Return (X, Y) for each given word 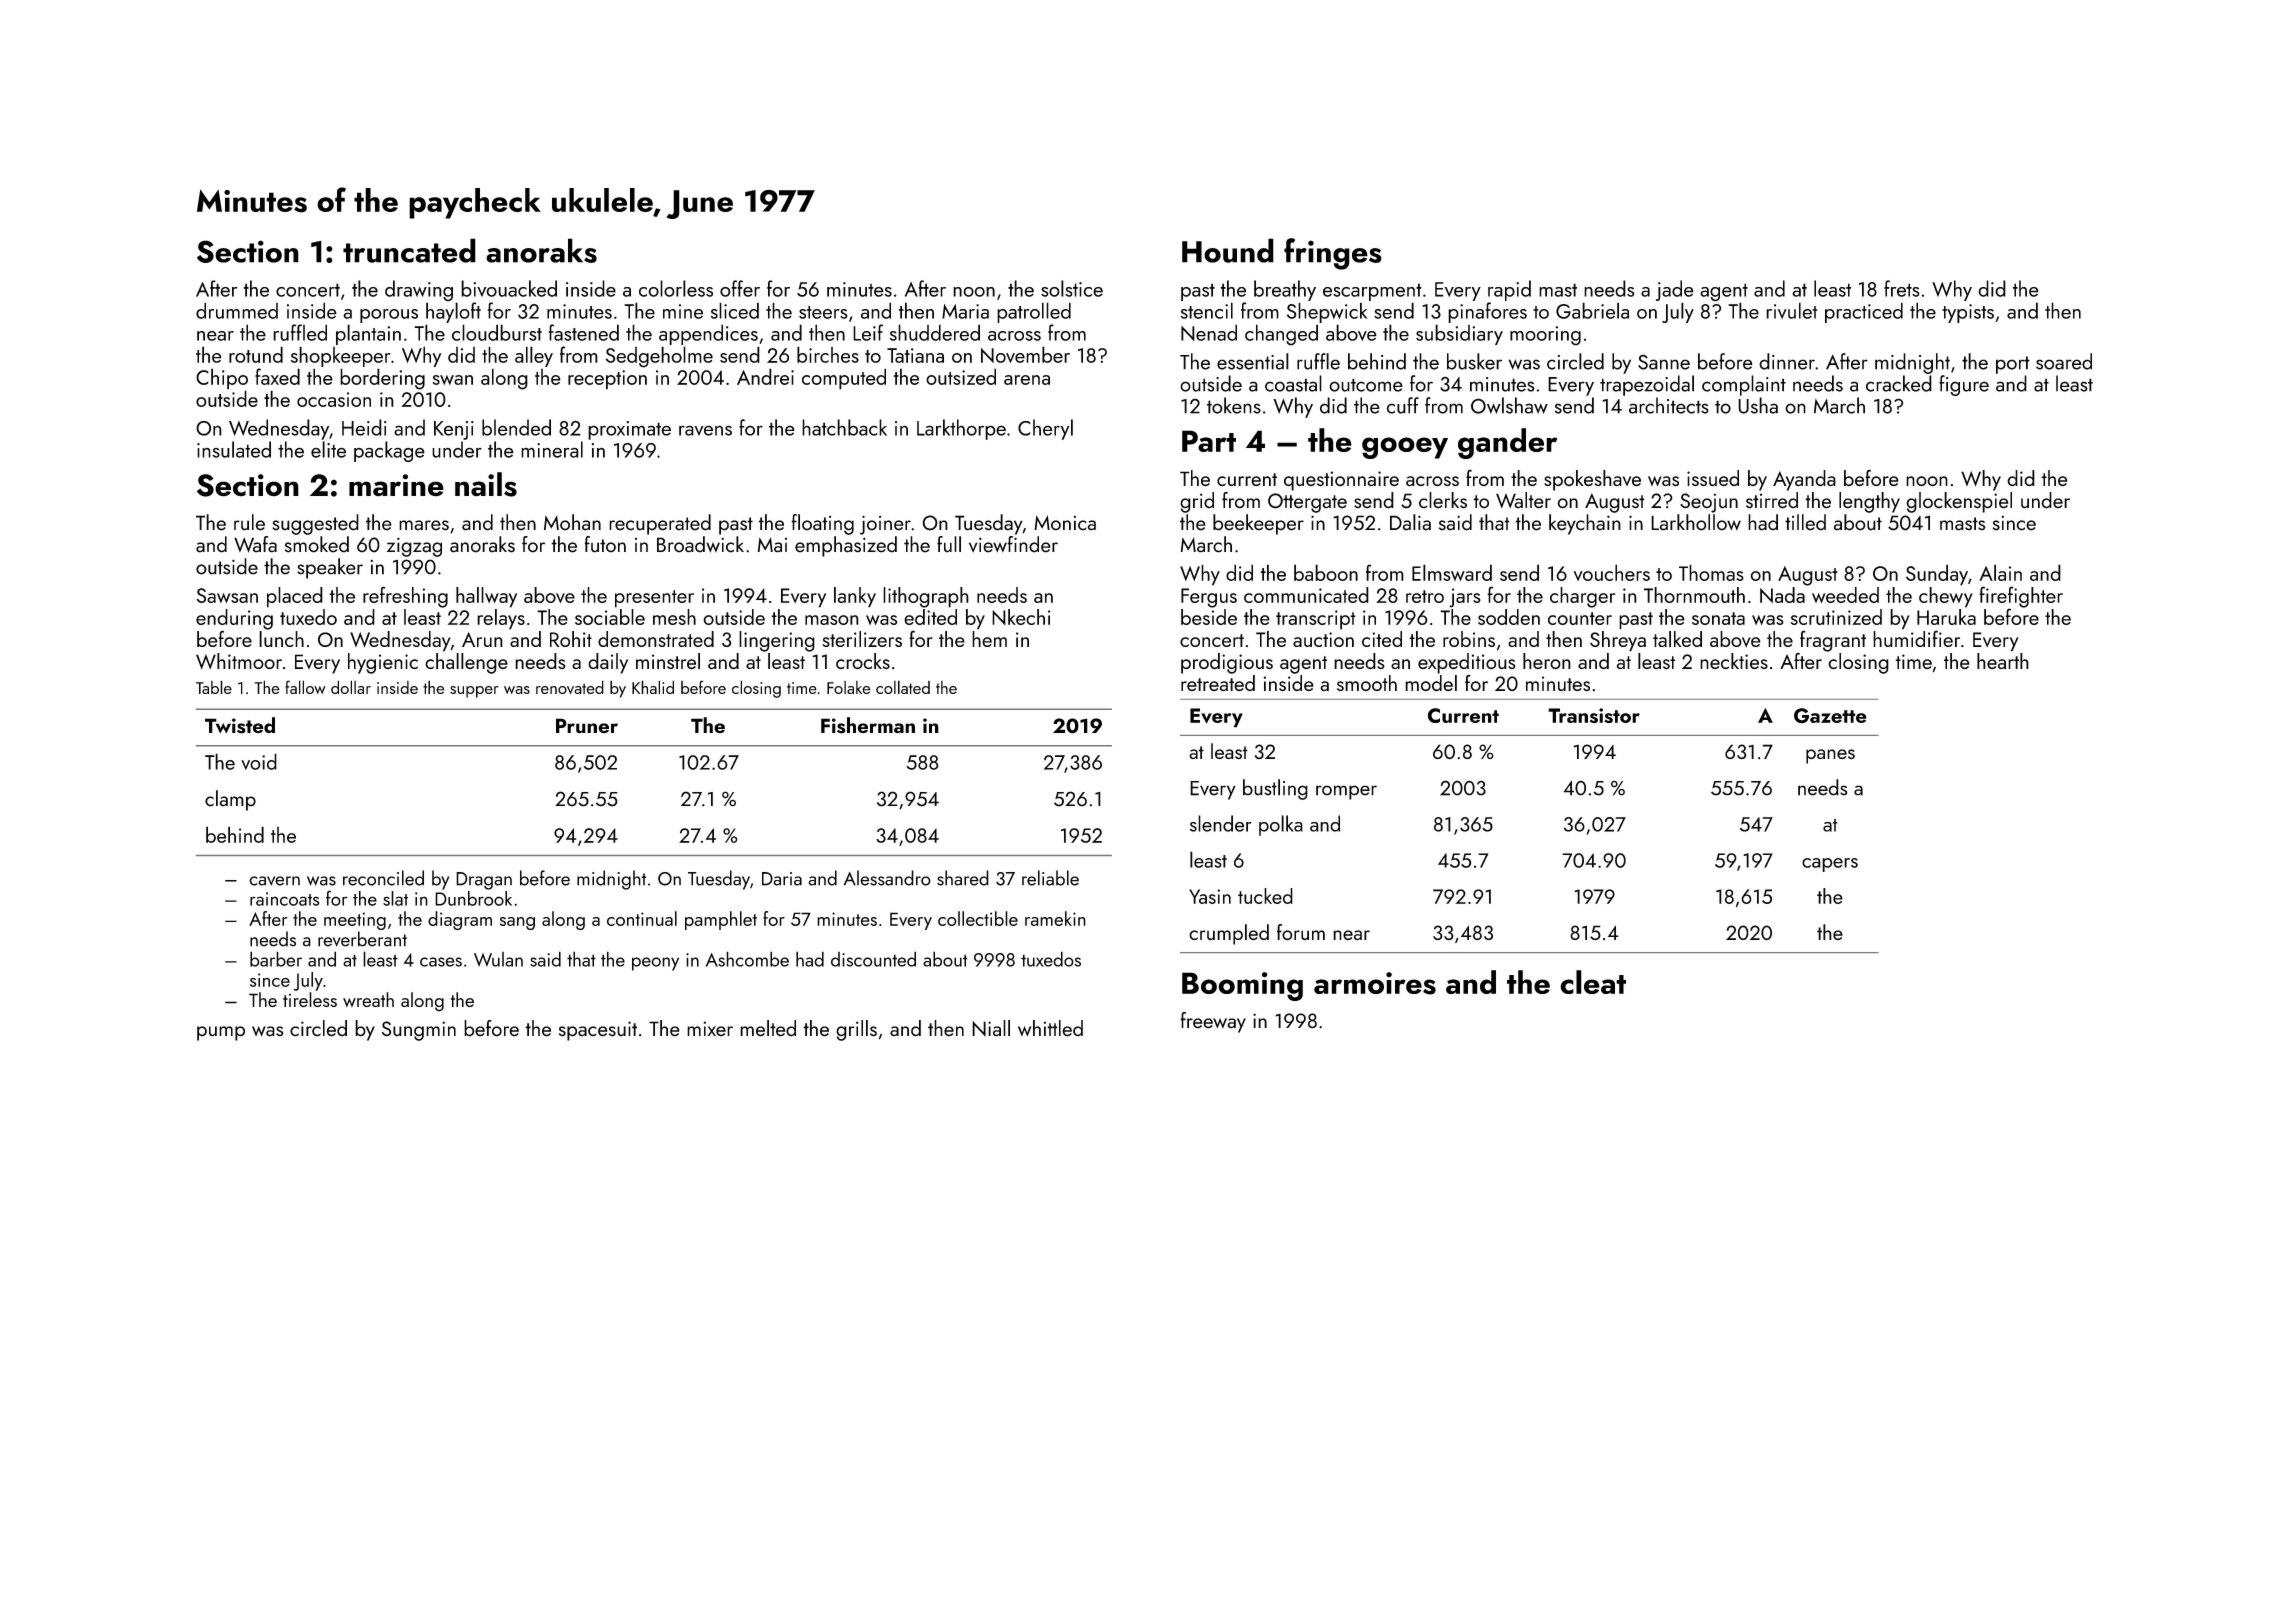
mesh (674, 617)
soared (2064, 361)
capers (1830, 865)
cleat (1593, 982)
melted (768, 1028)
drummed (237, 310)
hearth (2003, 661)
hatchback (844, 427)
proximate (629, 430)
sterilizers (862, 639)
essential (1253, 361)
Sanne (1664, 362)
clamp (230, 800)
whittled (1050, 1028)
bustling (1275, 789)
